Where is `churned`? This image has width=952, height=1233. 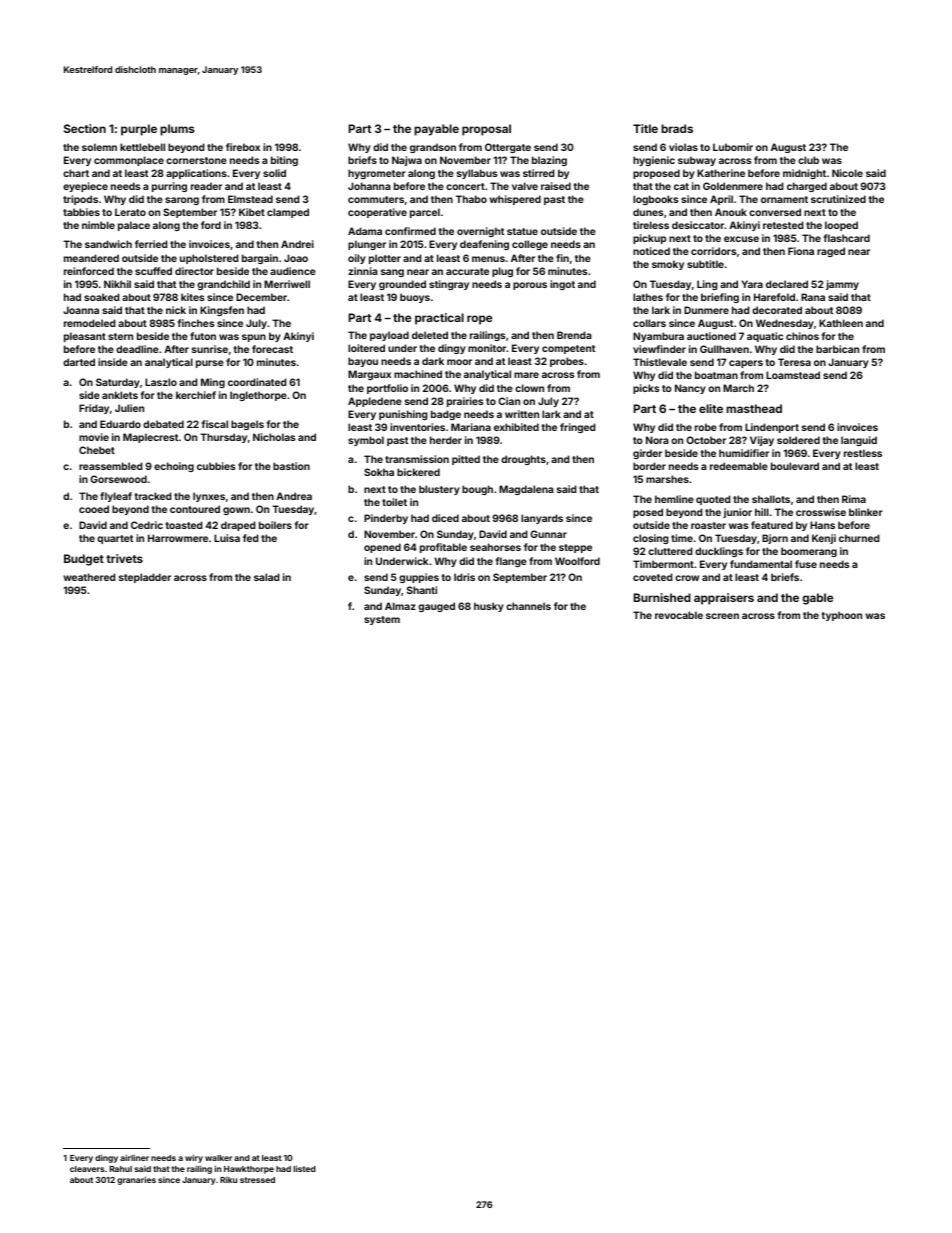 churned is located at coordinates (859, 538).
